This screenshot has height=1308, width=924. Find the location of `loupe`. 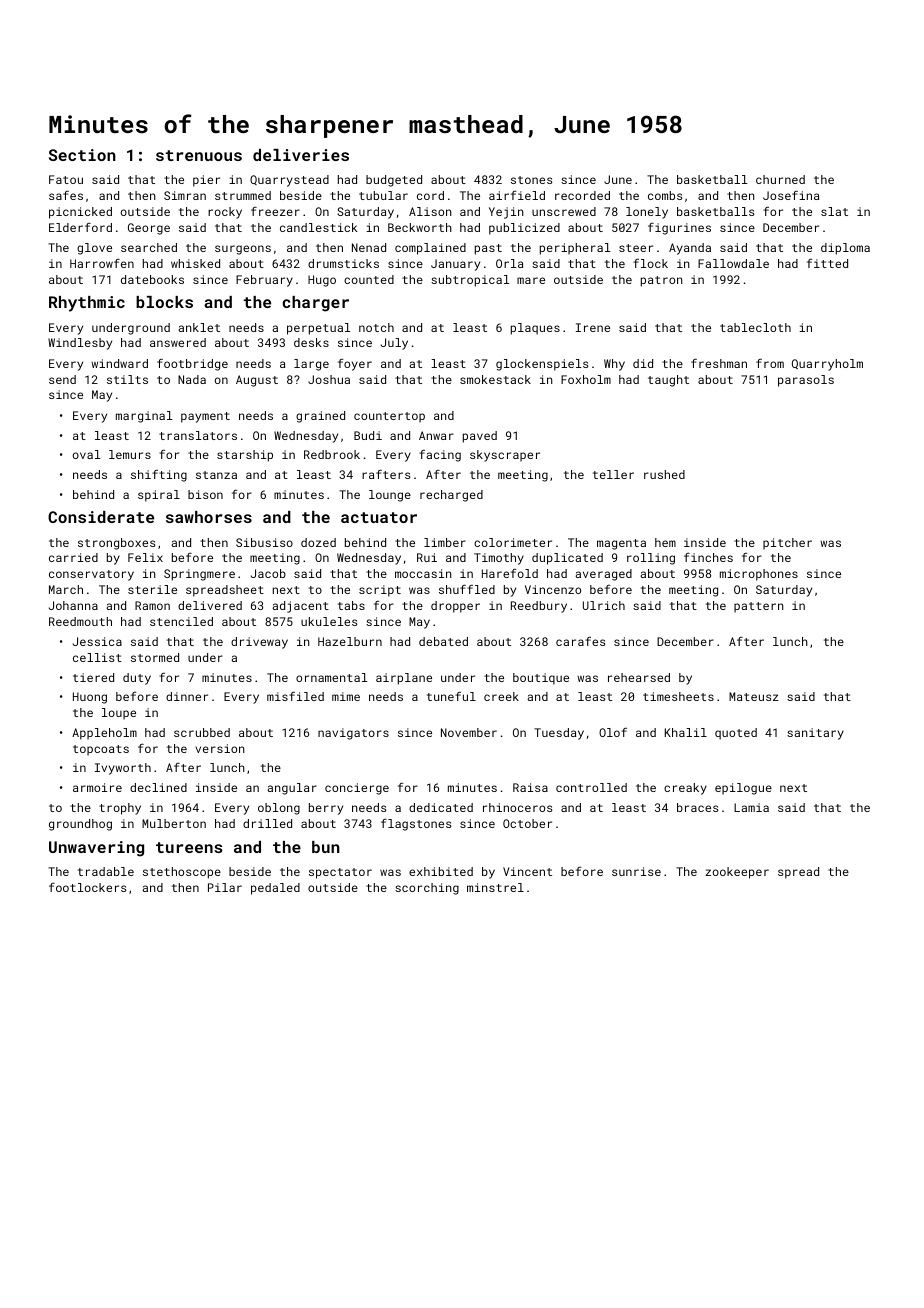

loupe is located at coordinates (119, 714).
